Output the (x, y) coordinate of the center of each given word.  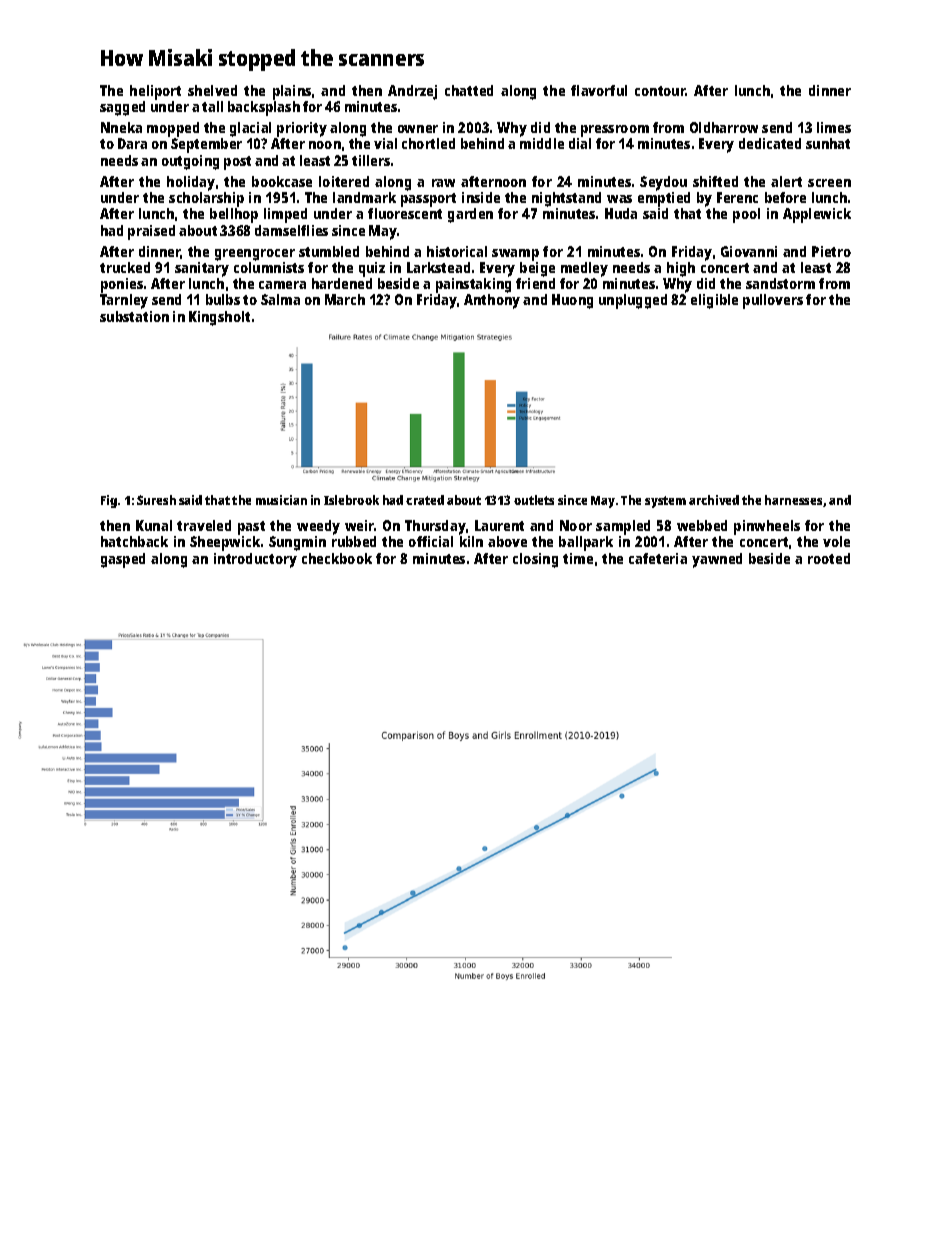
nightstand (566, 199)
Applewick (817, 215)
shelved (212, 90)
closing (535, 560)
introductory (255, 560)
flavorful (599, 90)
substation (134, 316)
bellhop (234, 215)
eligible (714, 301)
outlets (534, 500)
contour (660, 91)
